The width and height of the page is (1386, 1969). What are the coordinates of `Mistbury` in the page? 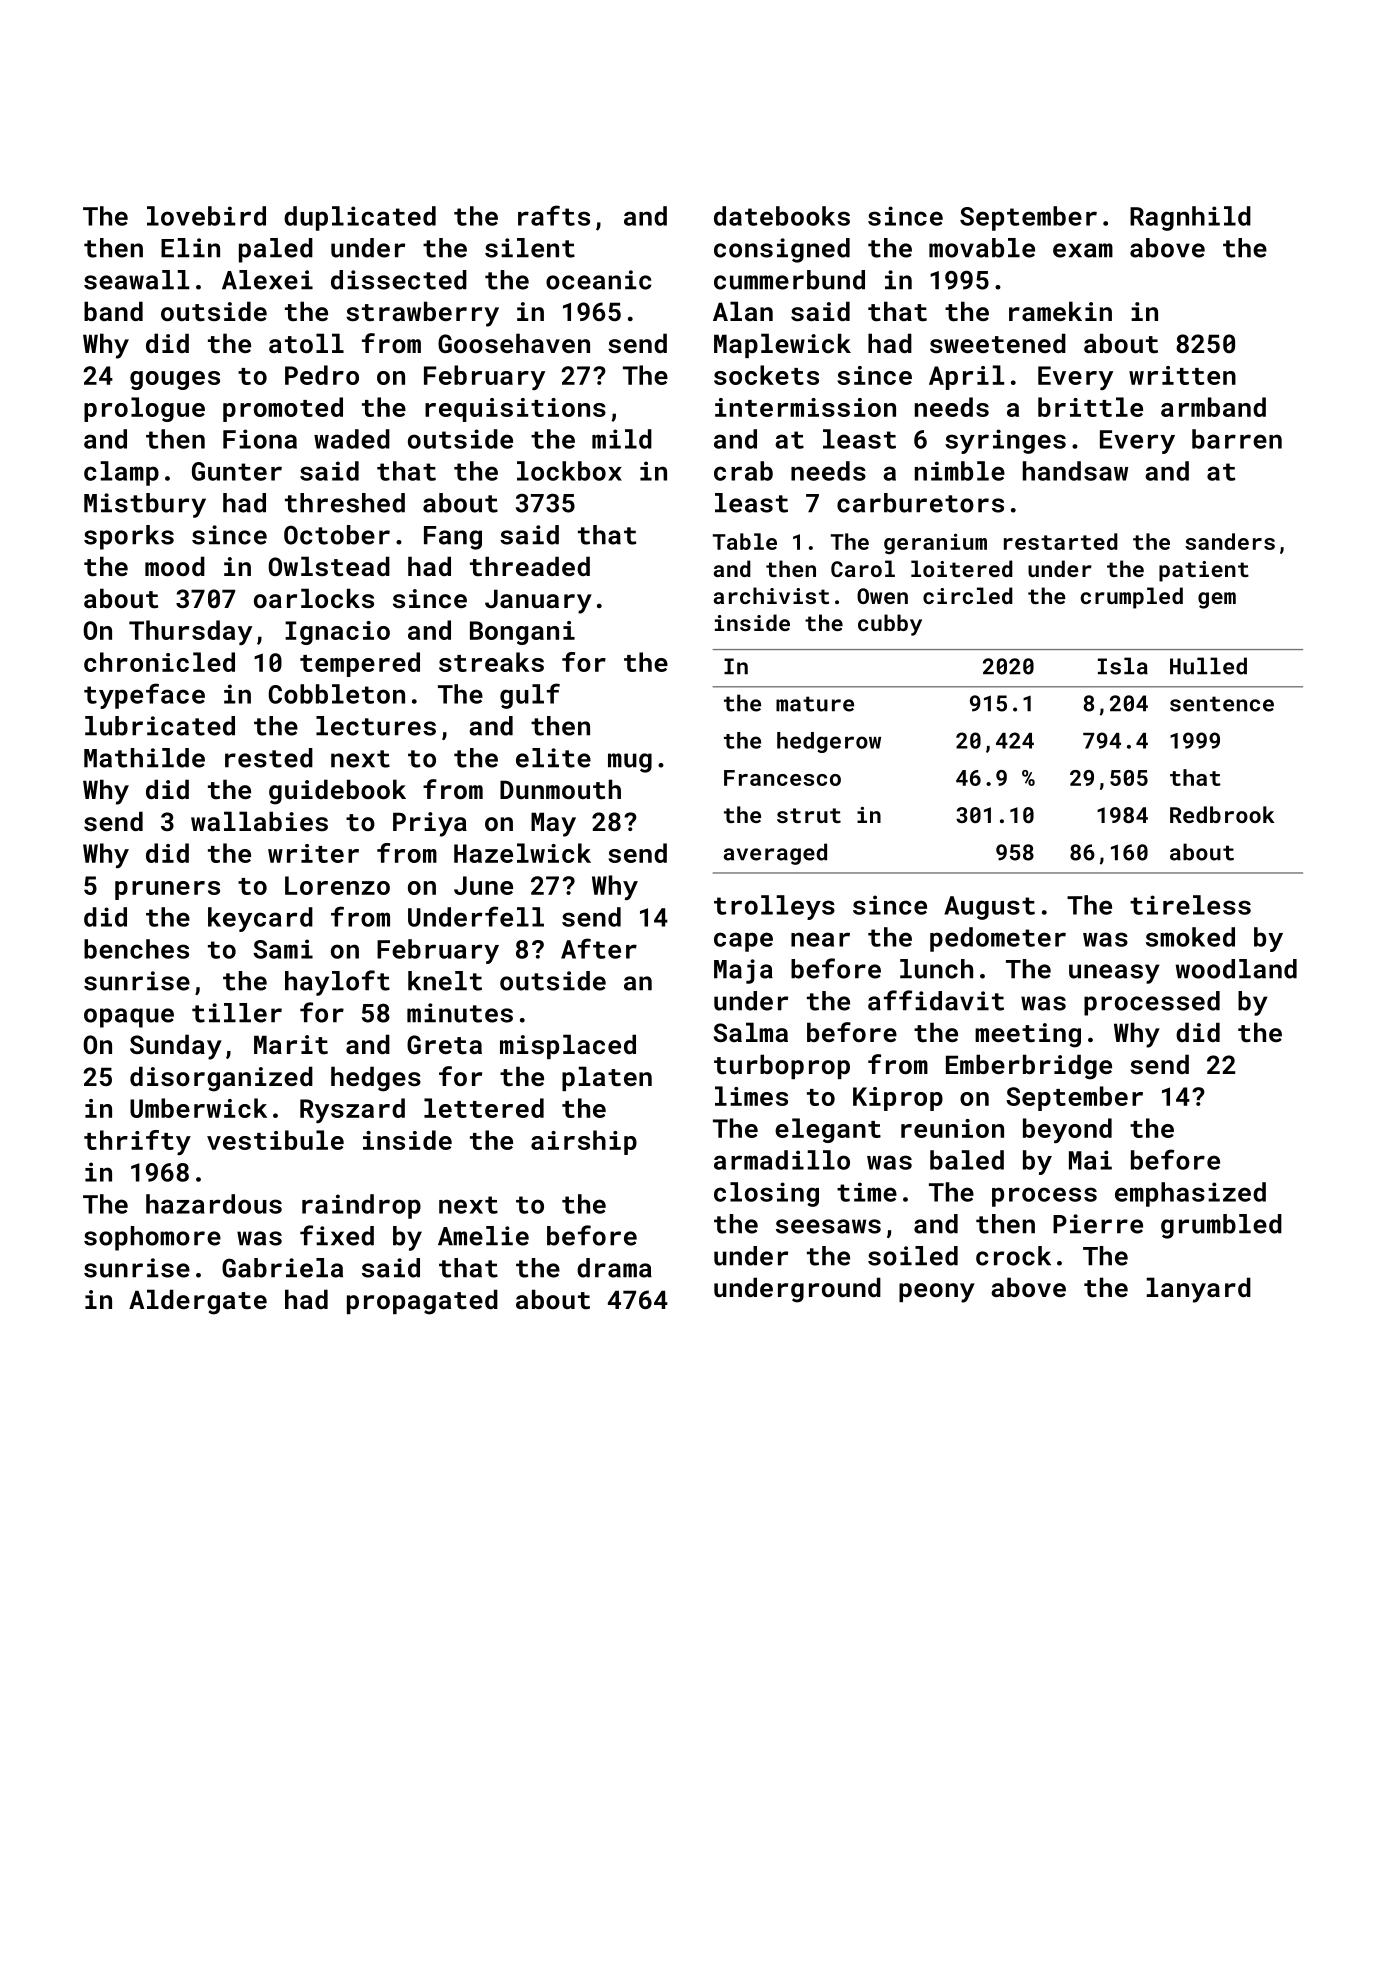 It's located at (145, 505).
